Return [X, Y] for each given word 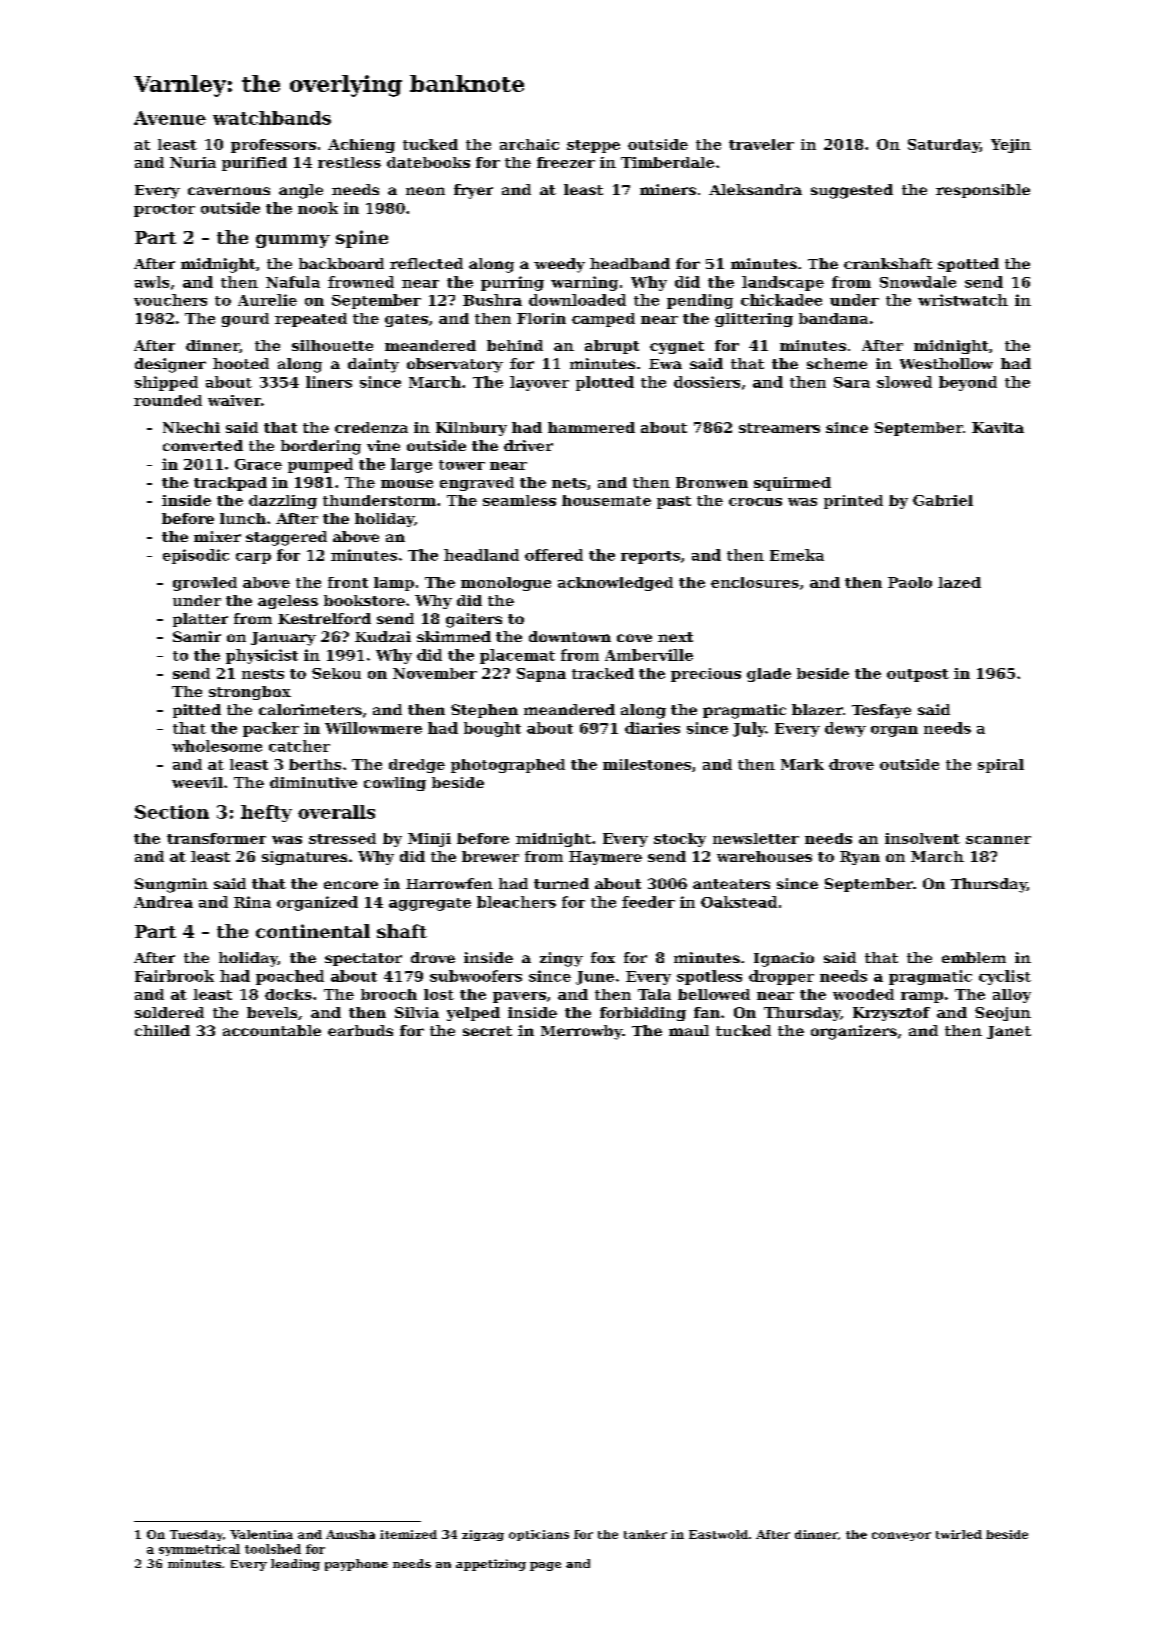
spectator [363, 959]
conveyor [901, 1536]
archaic [529, 144]
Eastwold [718, 1534]
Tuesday [196, 1535]
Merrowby [581, 1032]
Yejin [1011, 146]
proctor [164, 210]
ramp [922, 997]
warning [584, 283]
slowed [904, 382]
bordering [321, 447]
